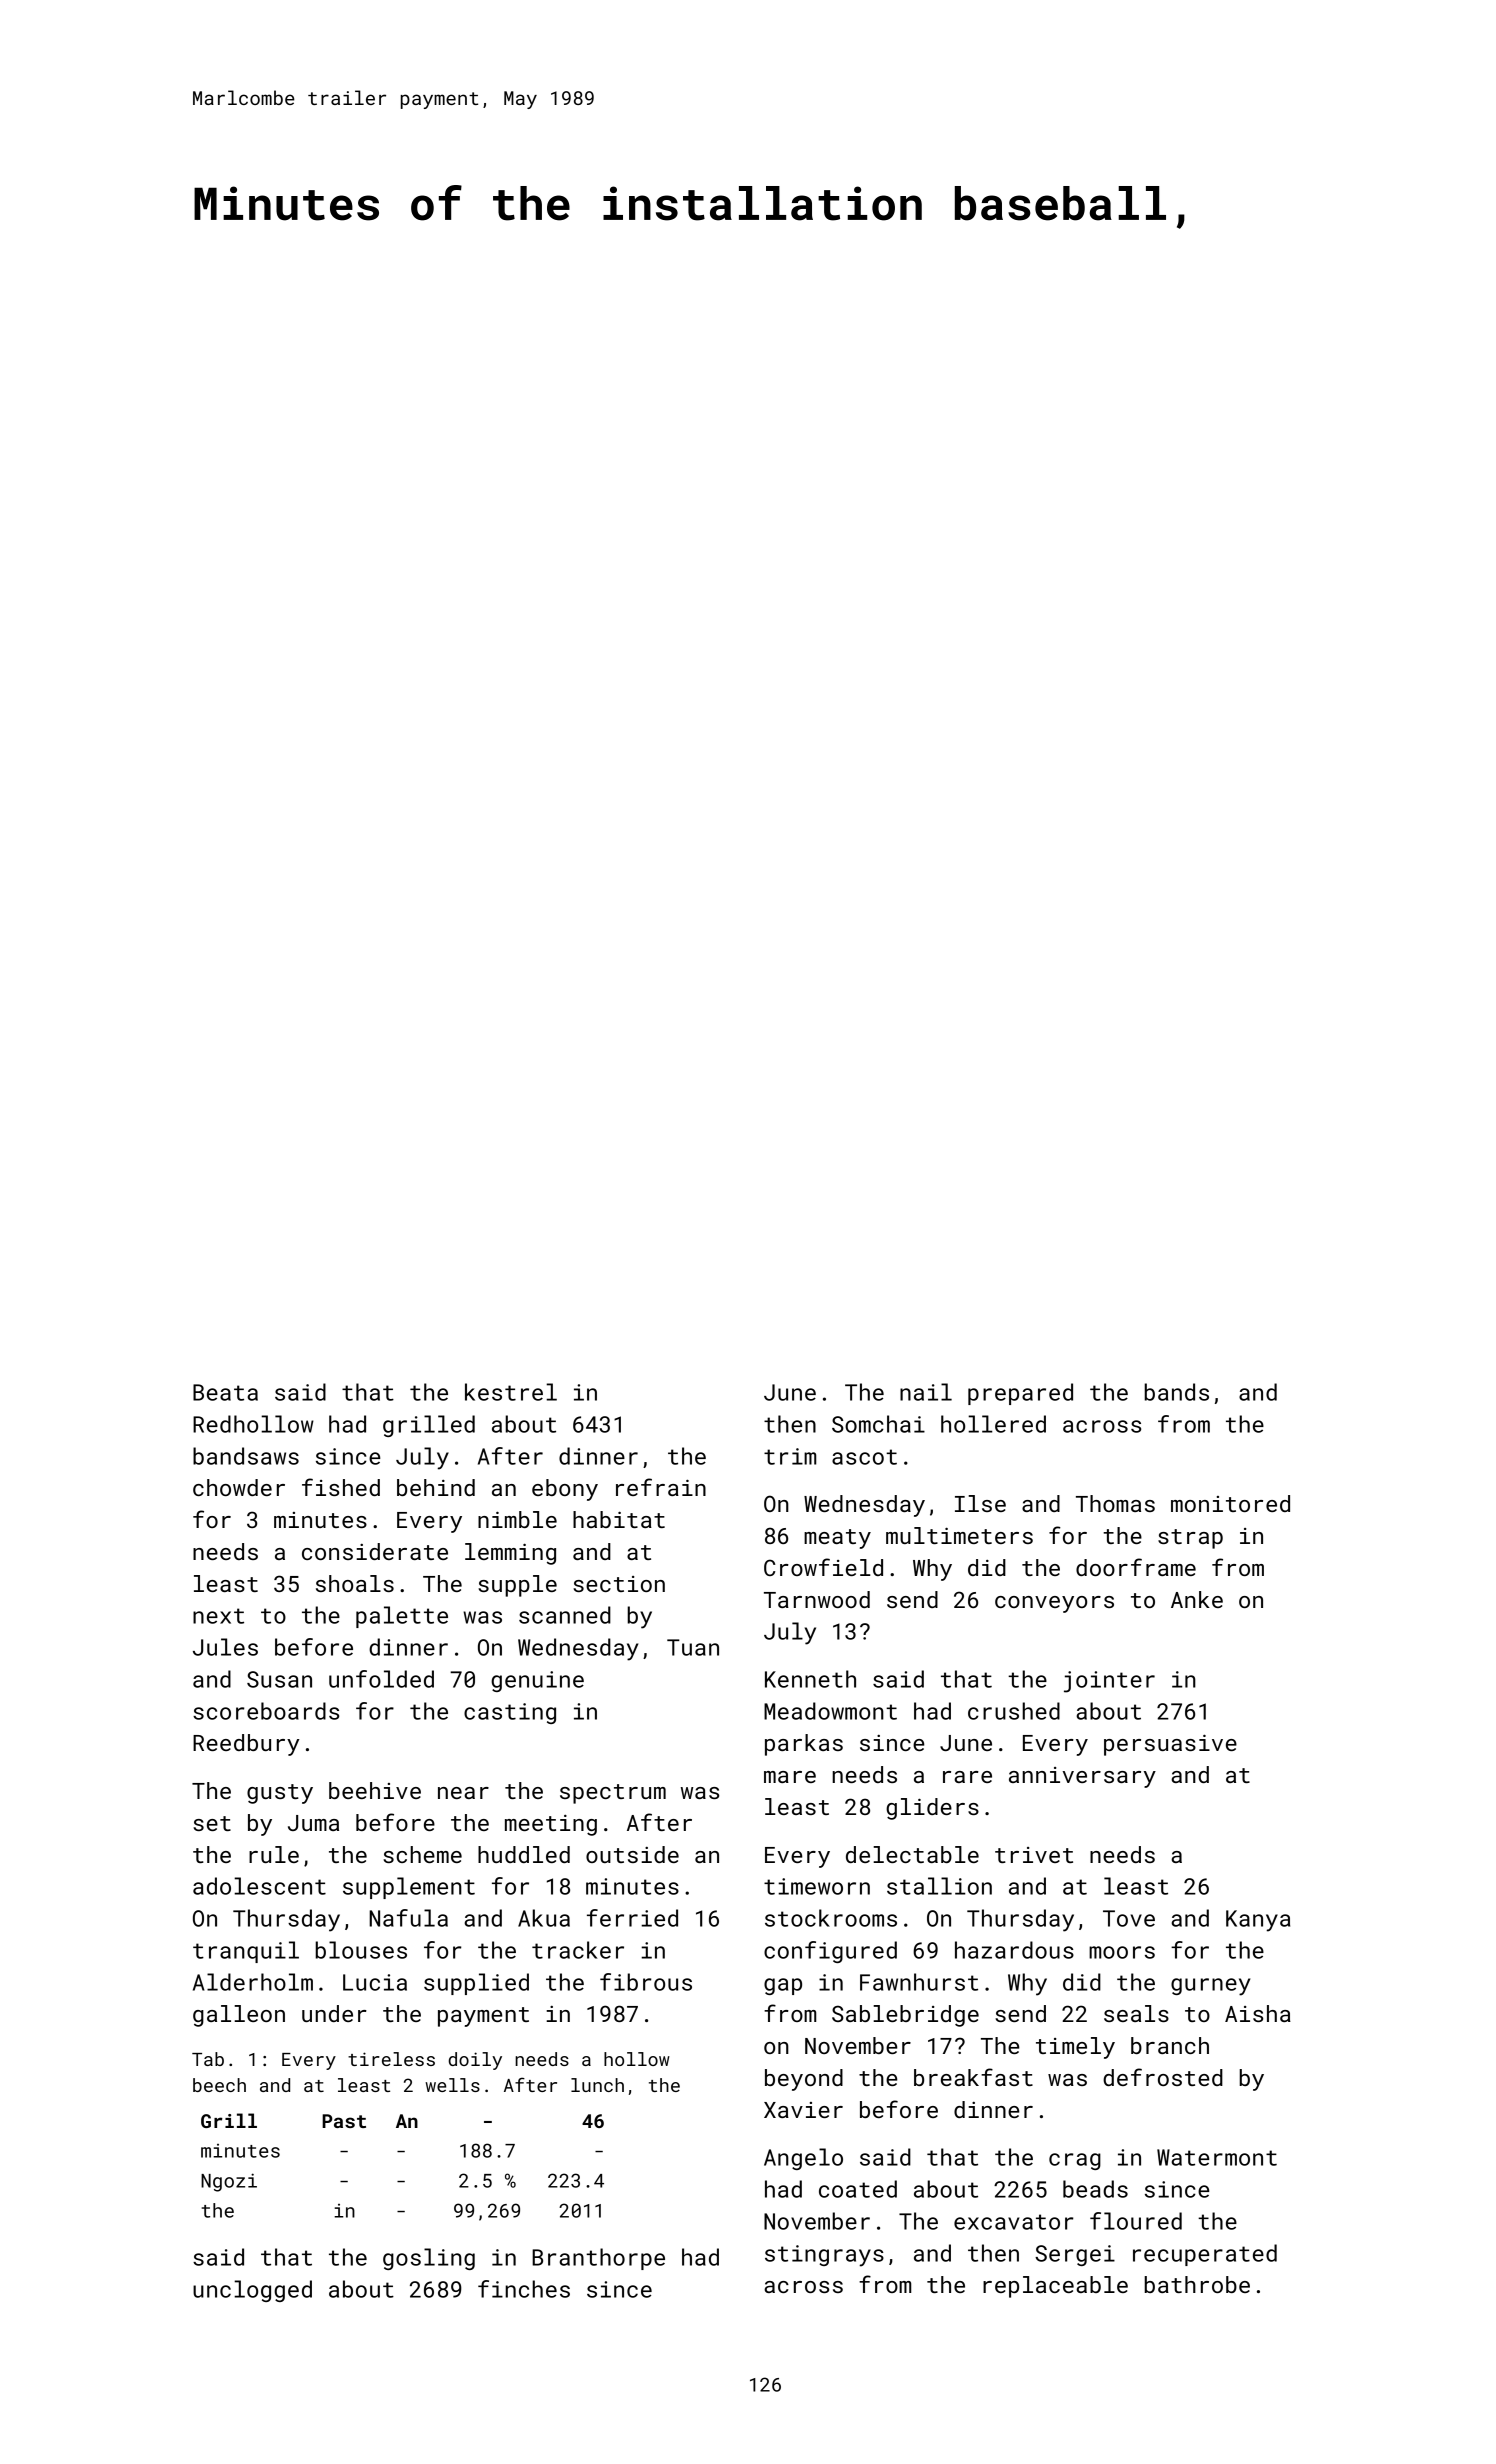  Describe the element at coordinates (429, 2259) in the document. I see `gosling` at that location.
